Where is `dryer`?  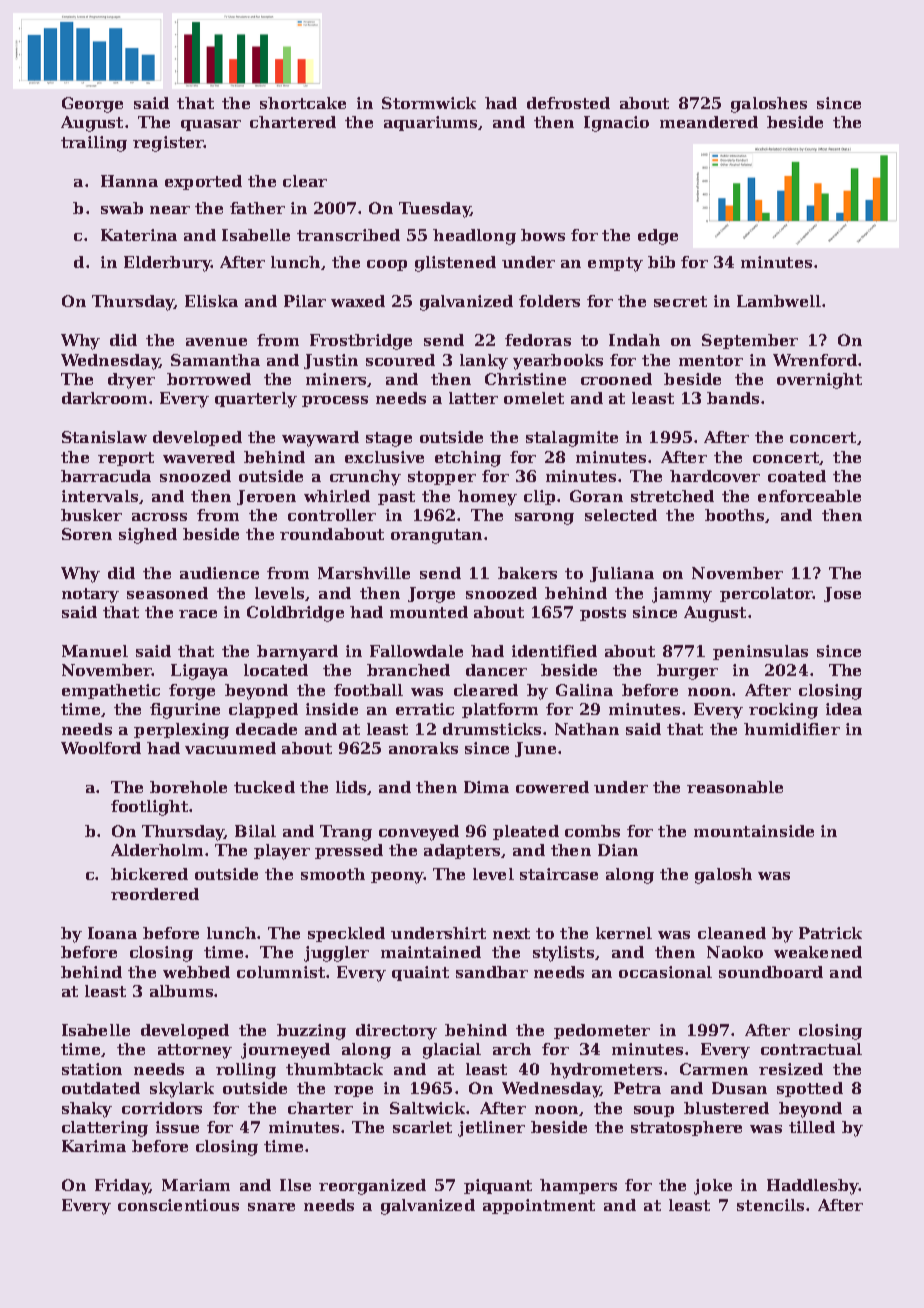
dryer is located at coordinates (131, 381).
